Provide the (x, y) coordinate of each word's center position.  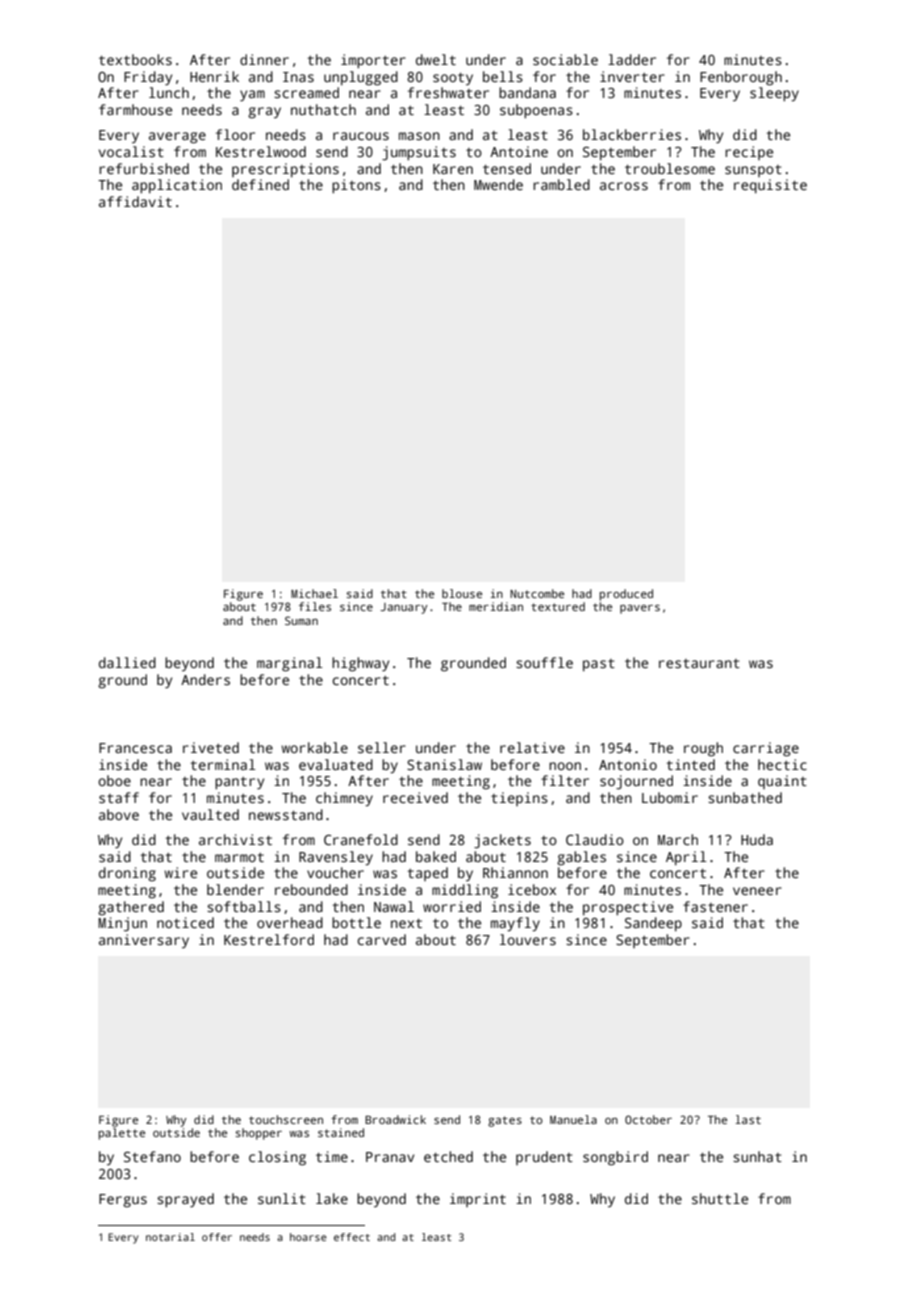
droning (127, 874)
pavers (640, 609)
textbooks (135, 59)
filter (565, 780)
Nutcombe (537, 593)
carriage (766, 749)
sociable (565, 59)
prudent (544, 1158)
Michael (314, 593)
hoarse (308, 1237)
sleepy (774, 94)
